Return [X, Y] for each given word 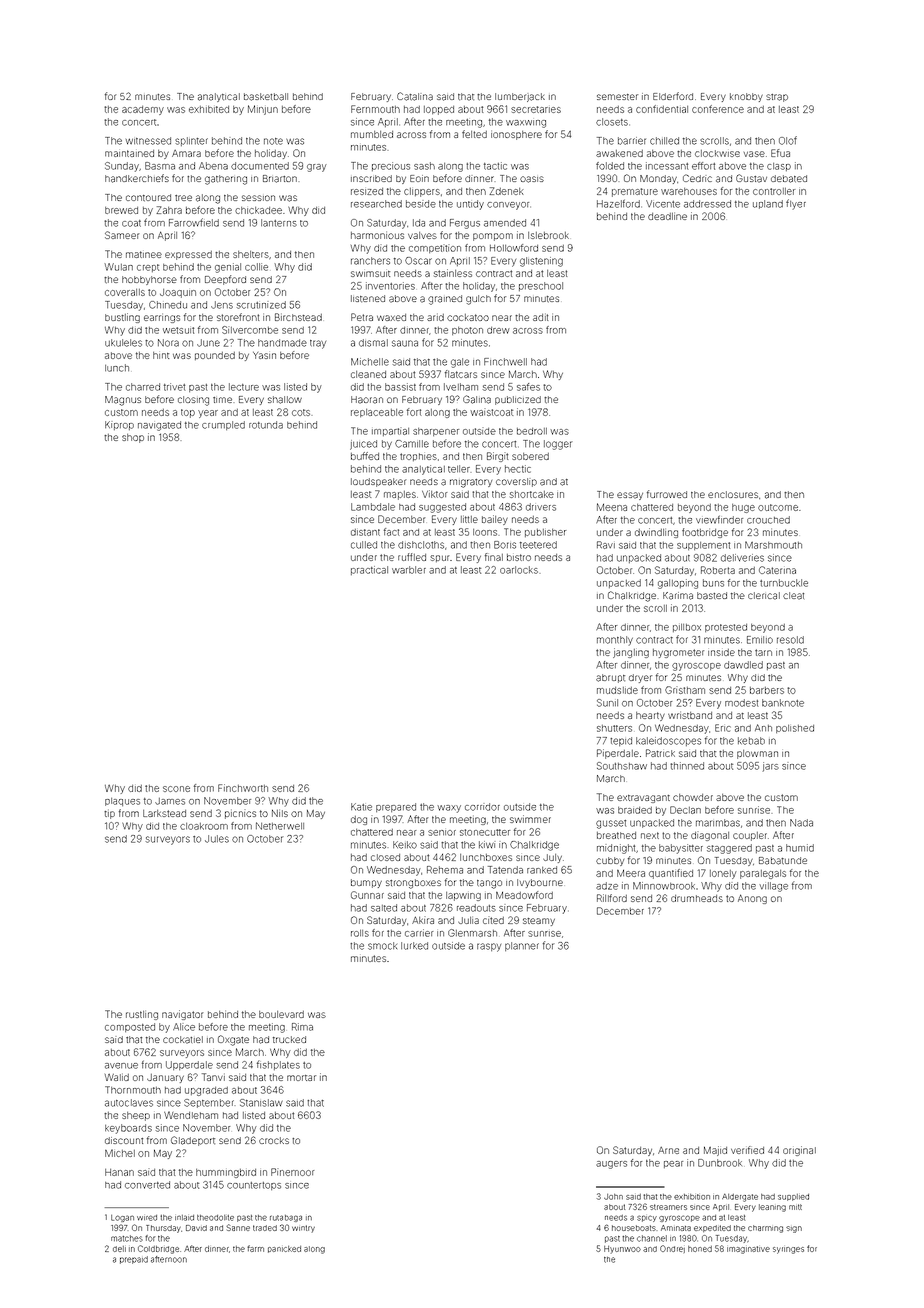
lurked [414, 946]
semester [617, 97]
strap [777, 98]
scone [176, 789]
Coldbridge [158, 1249]
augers [611, 1165]
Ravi [606, 545]
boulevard [281, 1014]
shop [133, 438]
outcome [778, 507]
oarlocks [519, 570]
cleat [793, 596]
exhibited [209, 109]
